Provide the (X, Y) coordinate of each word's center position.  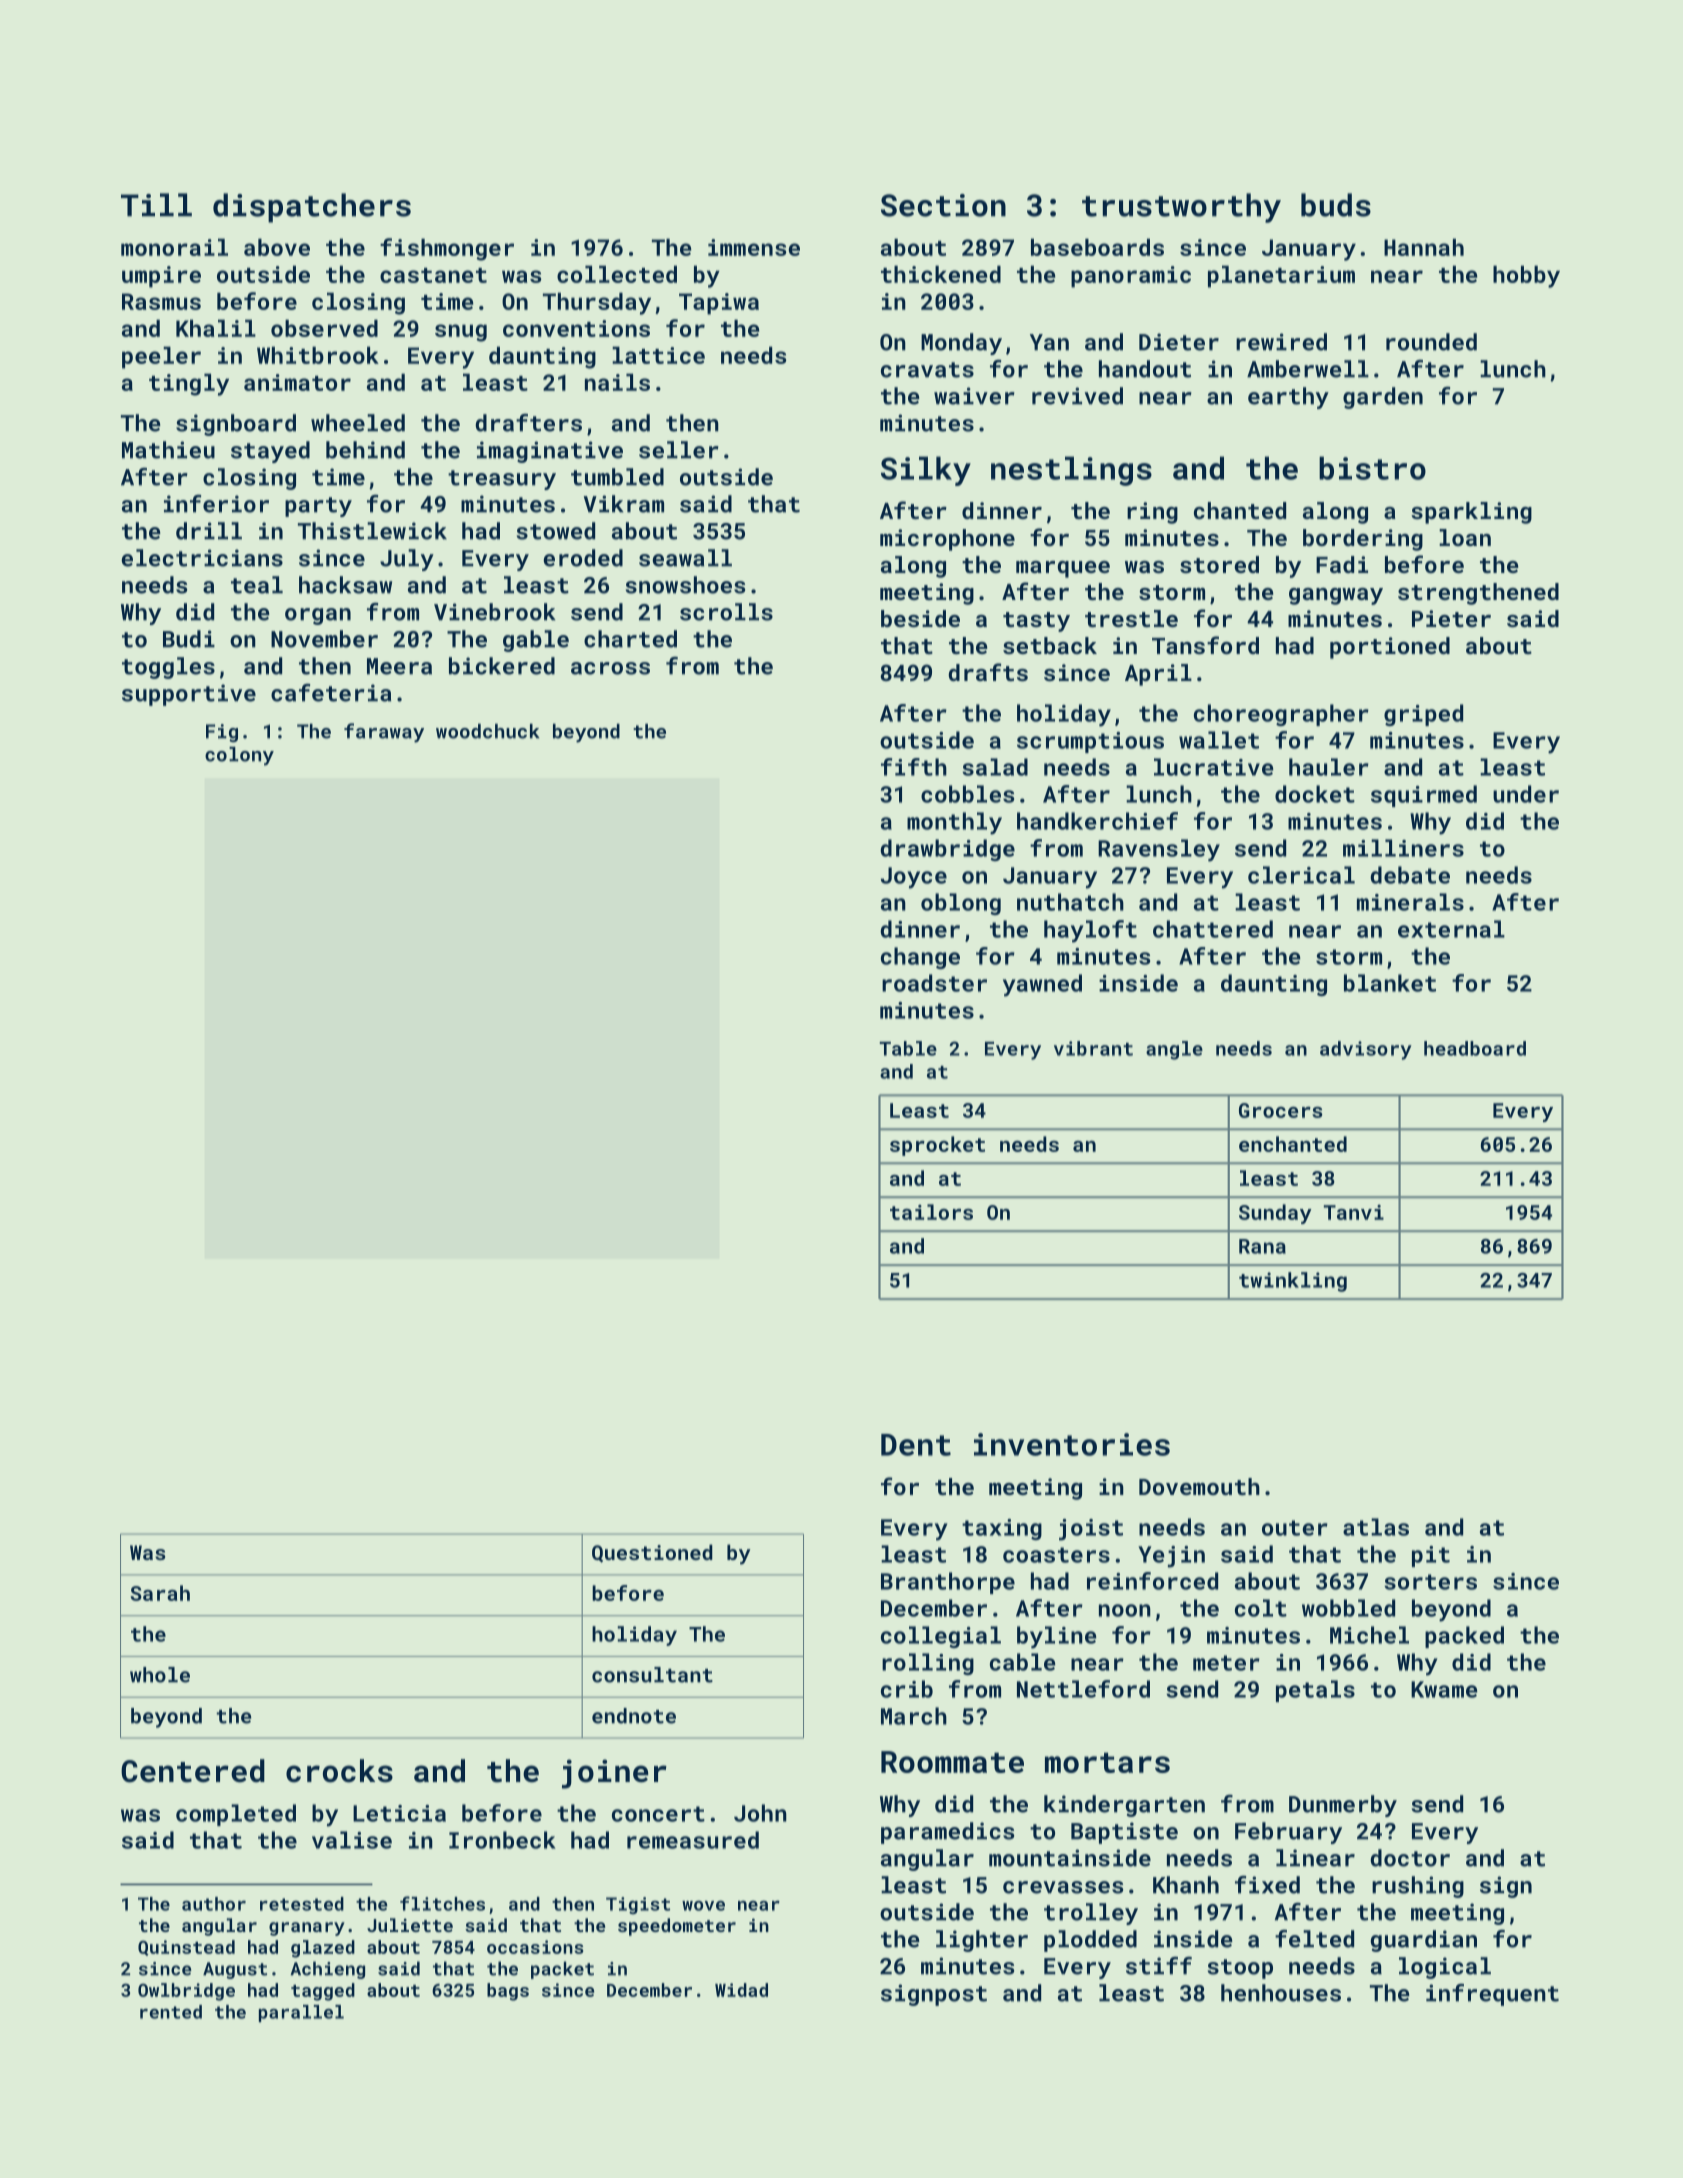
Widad (741, 1990)
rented (171, 2012)
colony (239, 756)
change (920, 958)
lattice (658, 355)
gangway (1336, 596)
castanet (433, 275)
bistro (1372, 468)
